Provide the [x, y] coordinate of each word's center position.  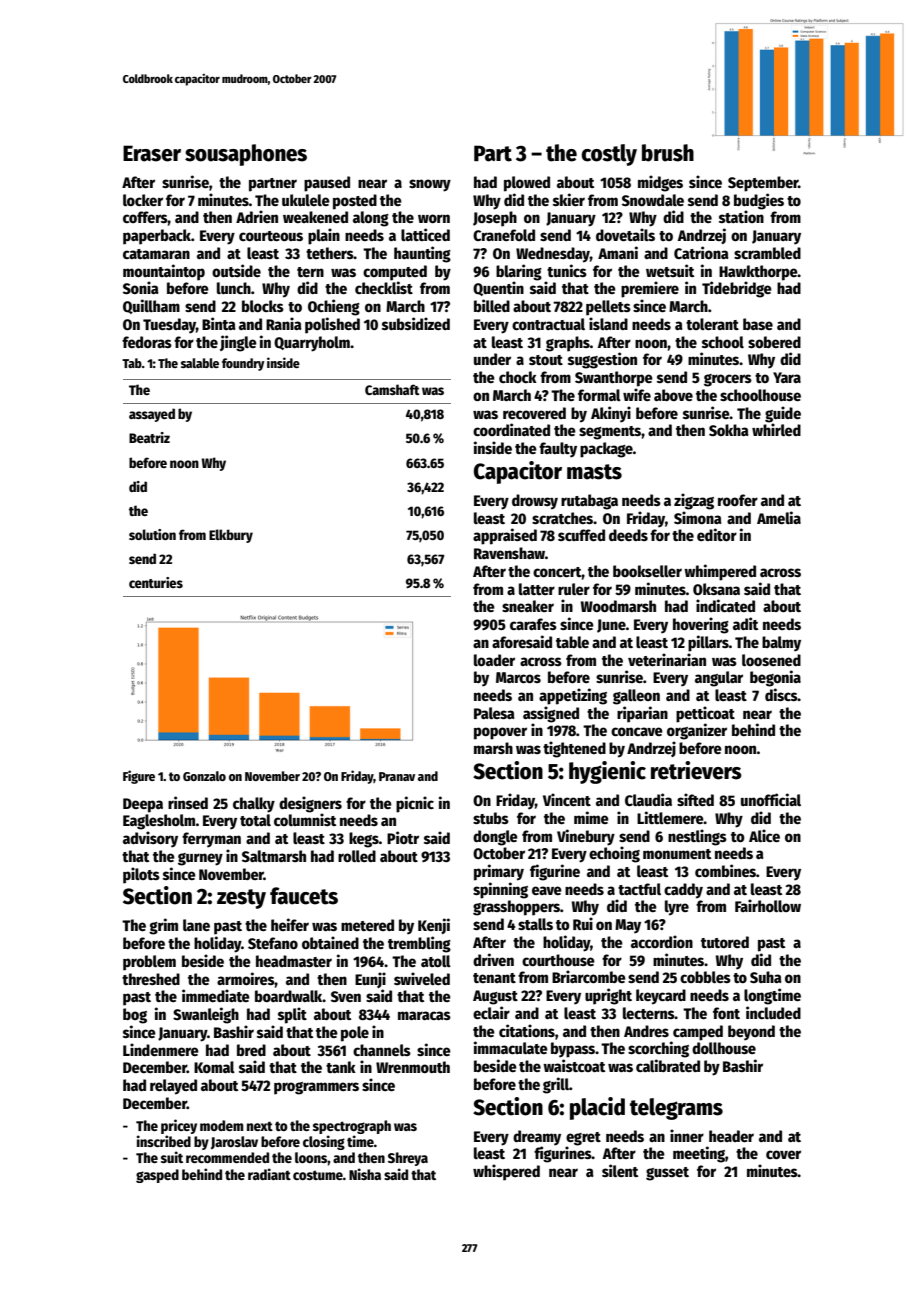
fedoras [147, 342]
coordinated [511, 429]
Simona [698, 517]
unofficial [771, 799]
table [572, 642]
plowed [527, 184]
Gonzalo [204, 776]
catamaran [156, 254]
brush [668, 153]
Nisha [365, 1174]
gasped [157, 1176]
